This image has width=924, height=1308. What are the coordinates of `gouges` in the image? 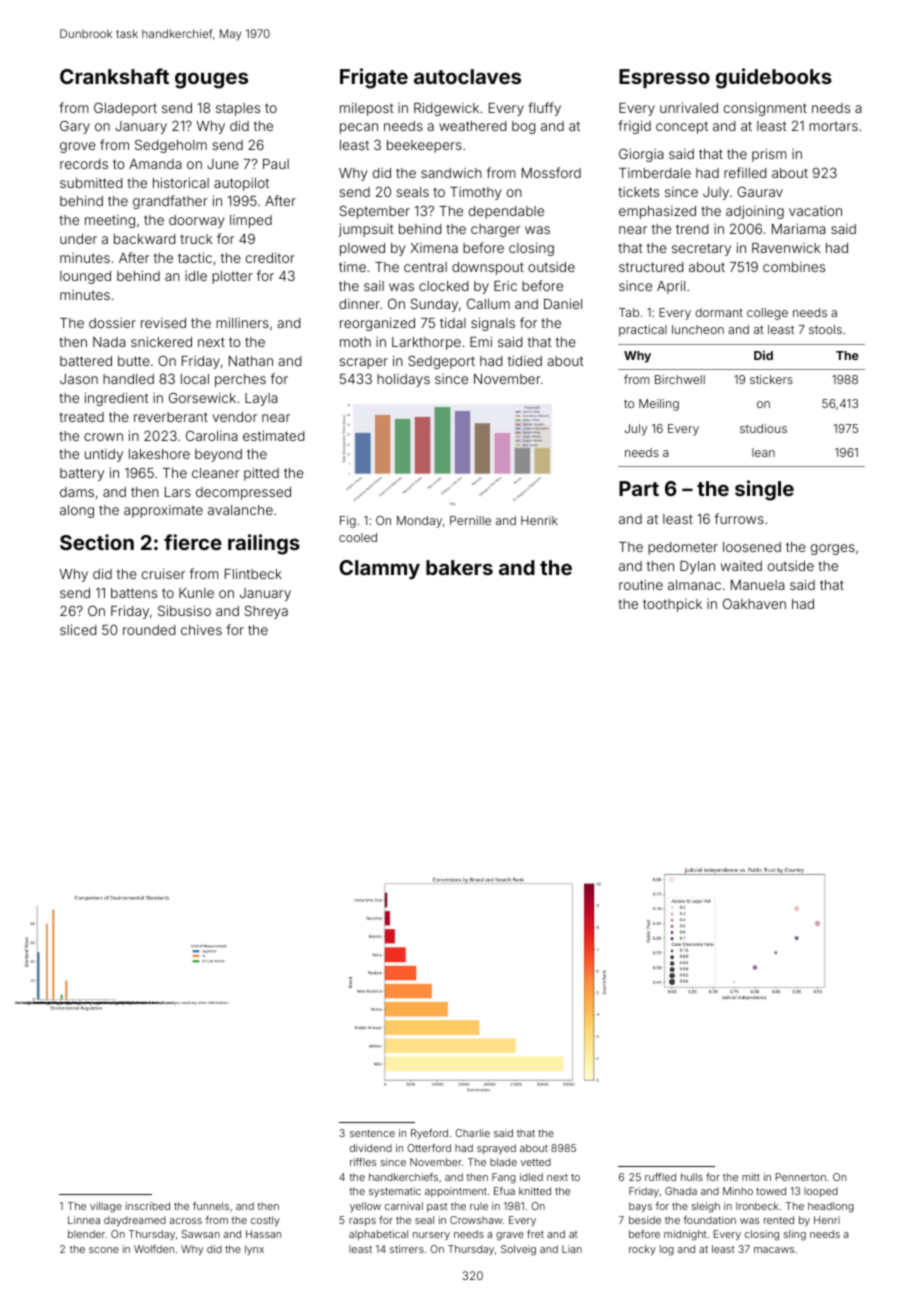 It's located at (211, 80).
